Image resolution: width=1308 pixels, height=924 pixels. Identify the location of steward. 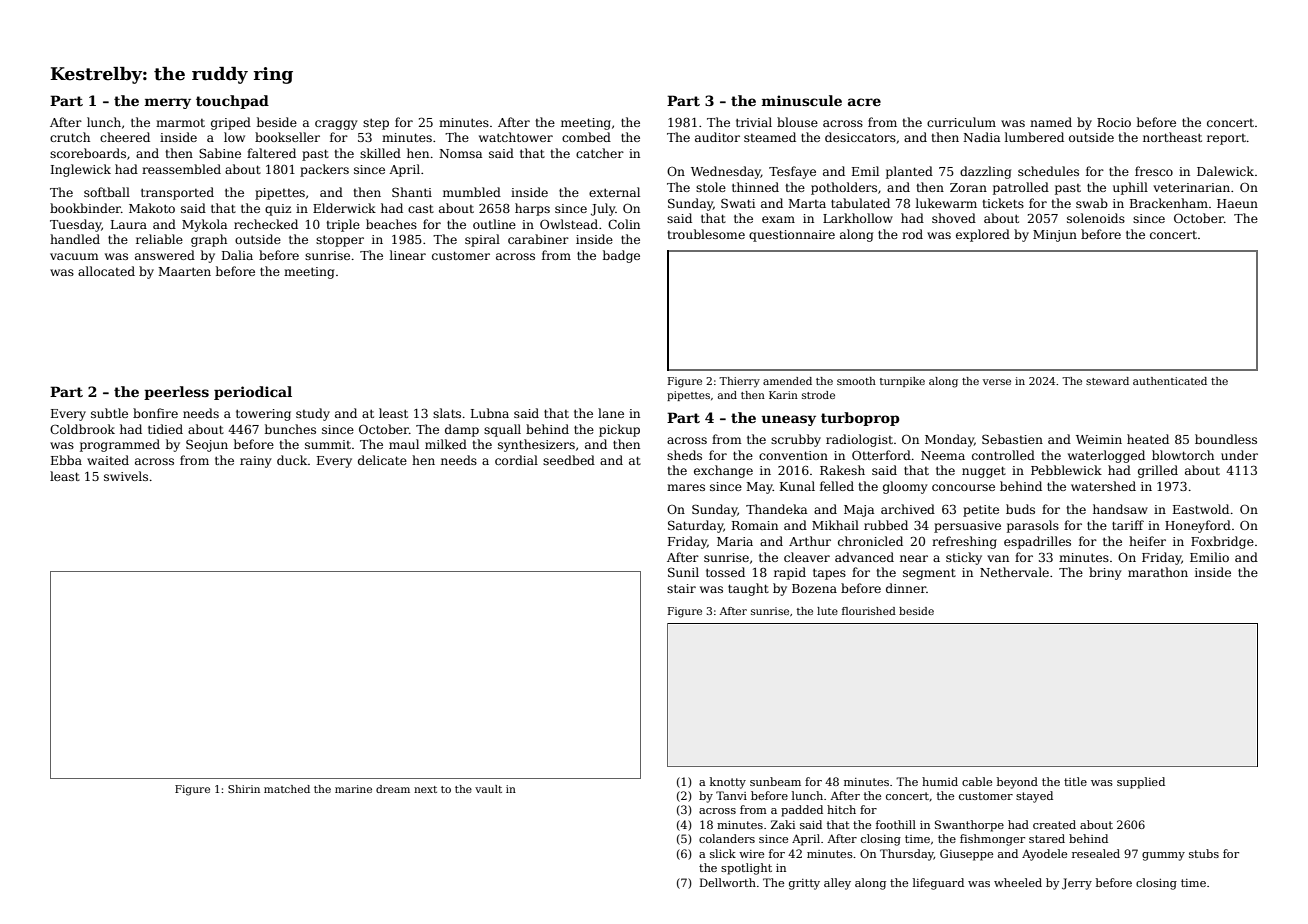
(1107, 381).
